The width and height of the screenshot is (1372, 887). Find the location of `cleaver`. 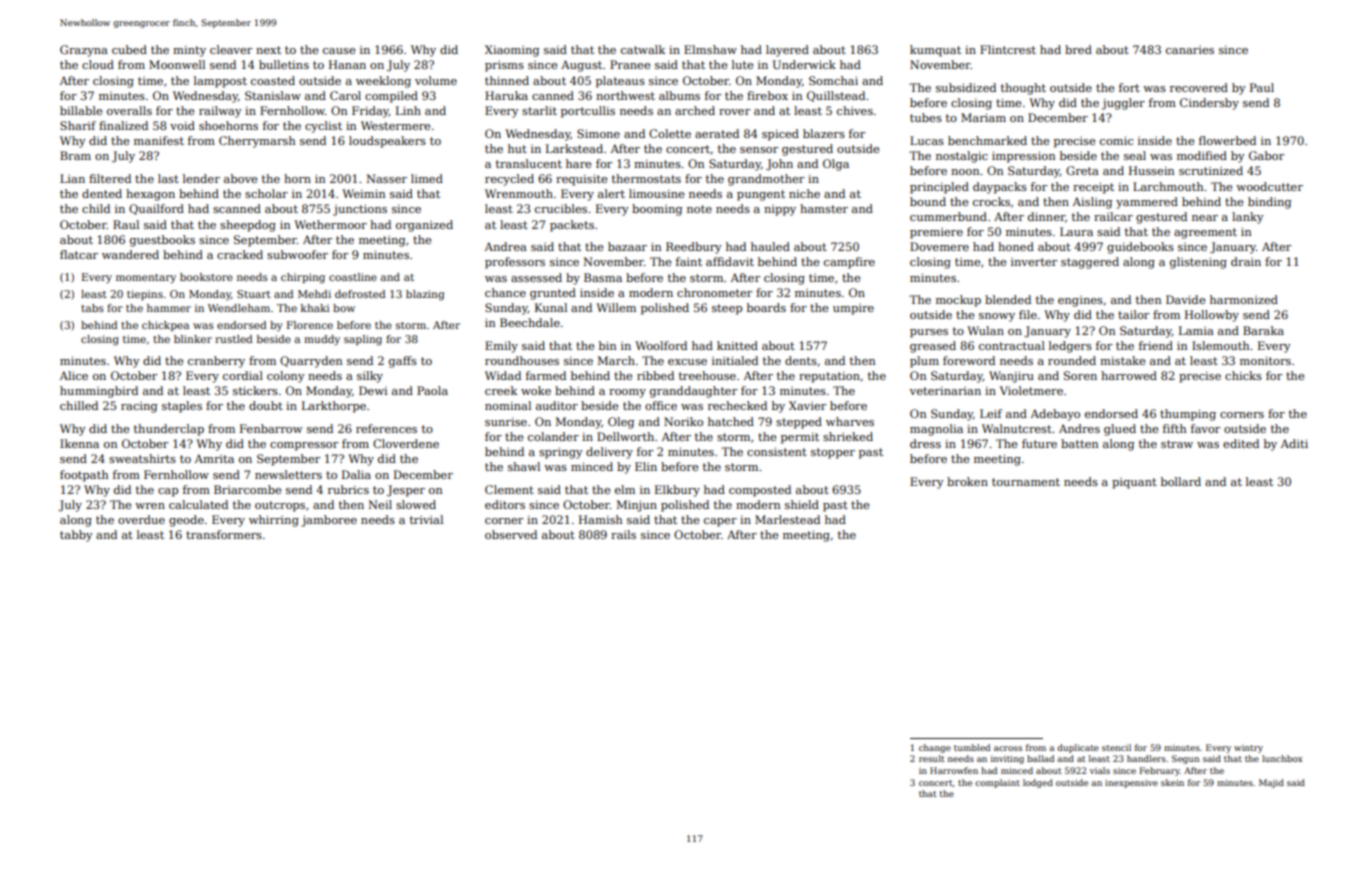

cleaver is located at coordinates (231, 49).
